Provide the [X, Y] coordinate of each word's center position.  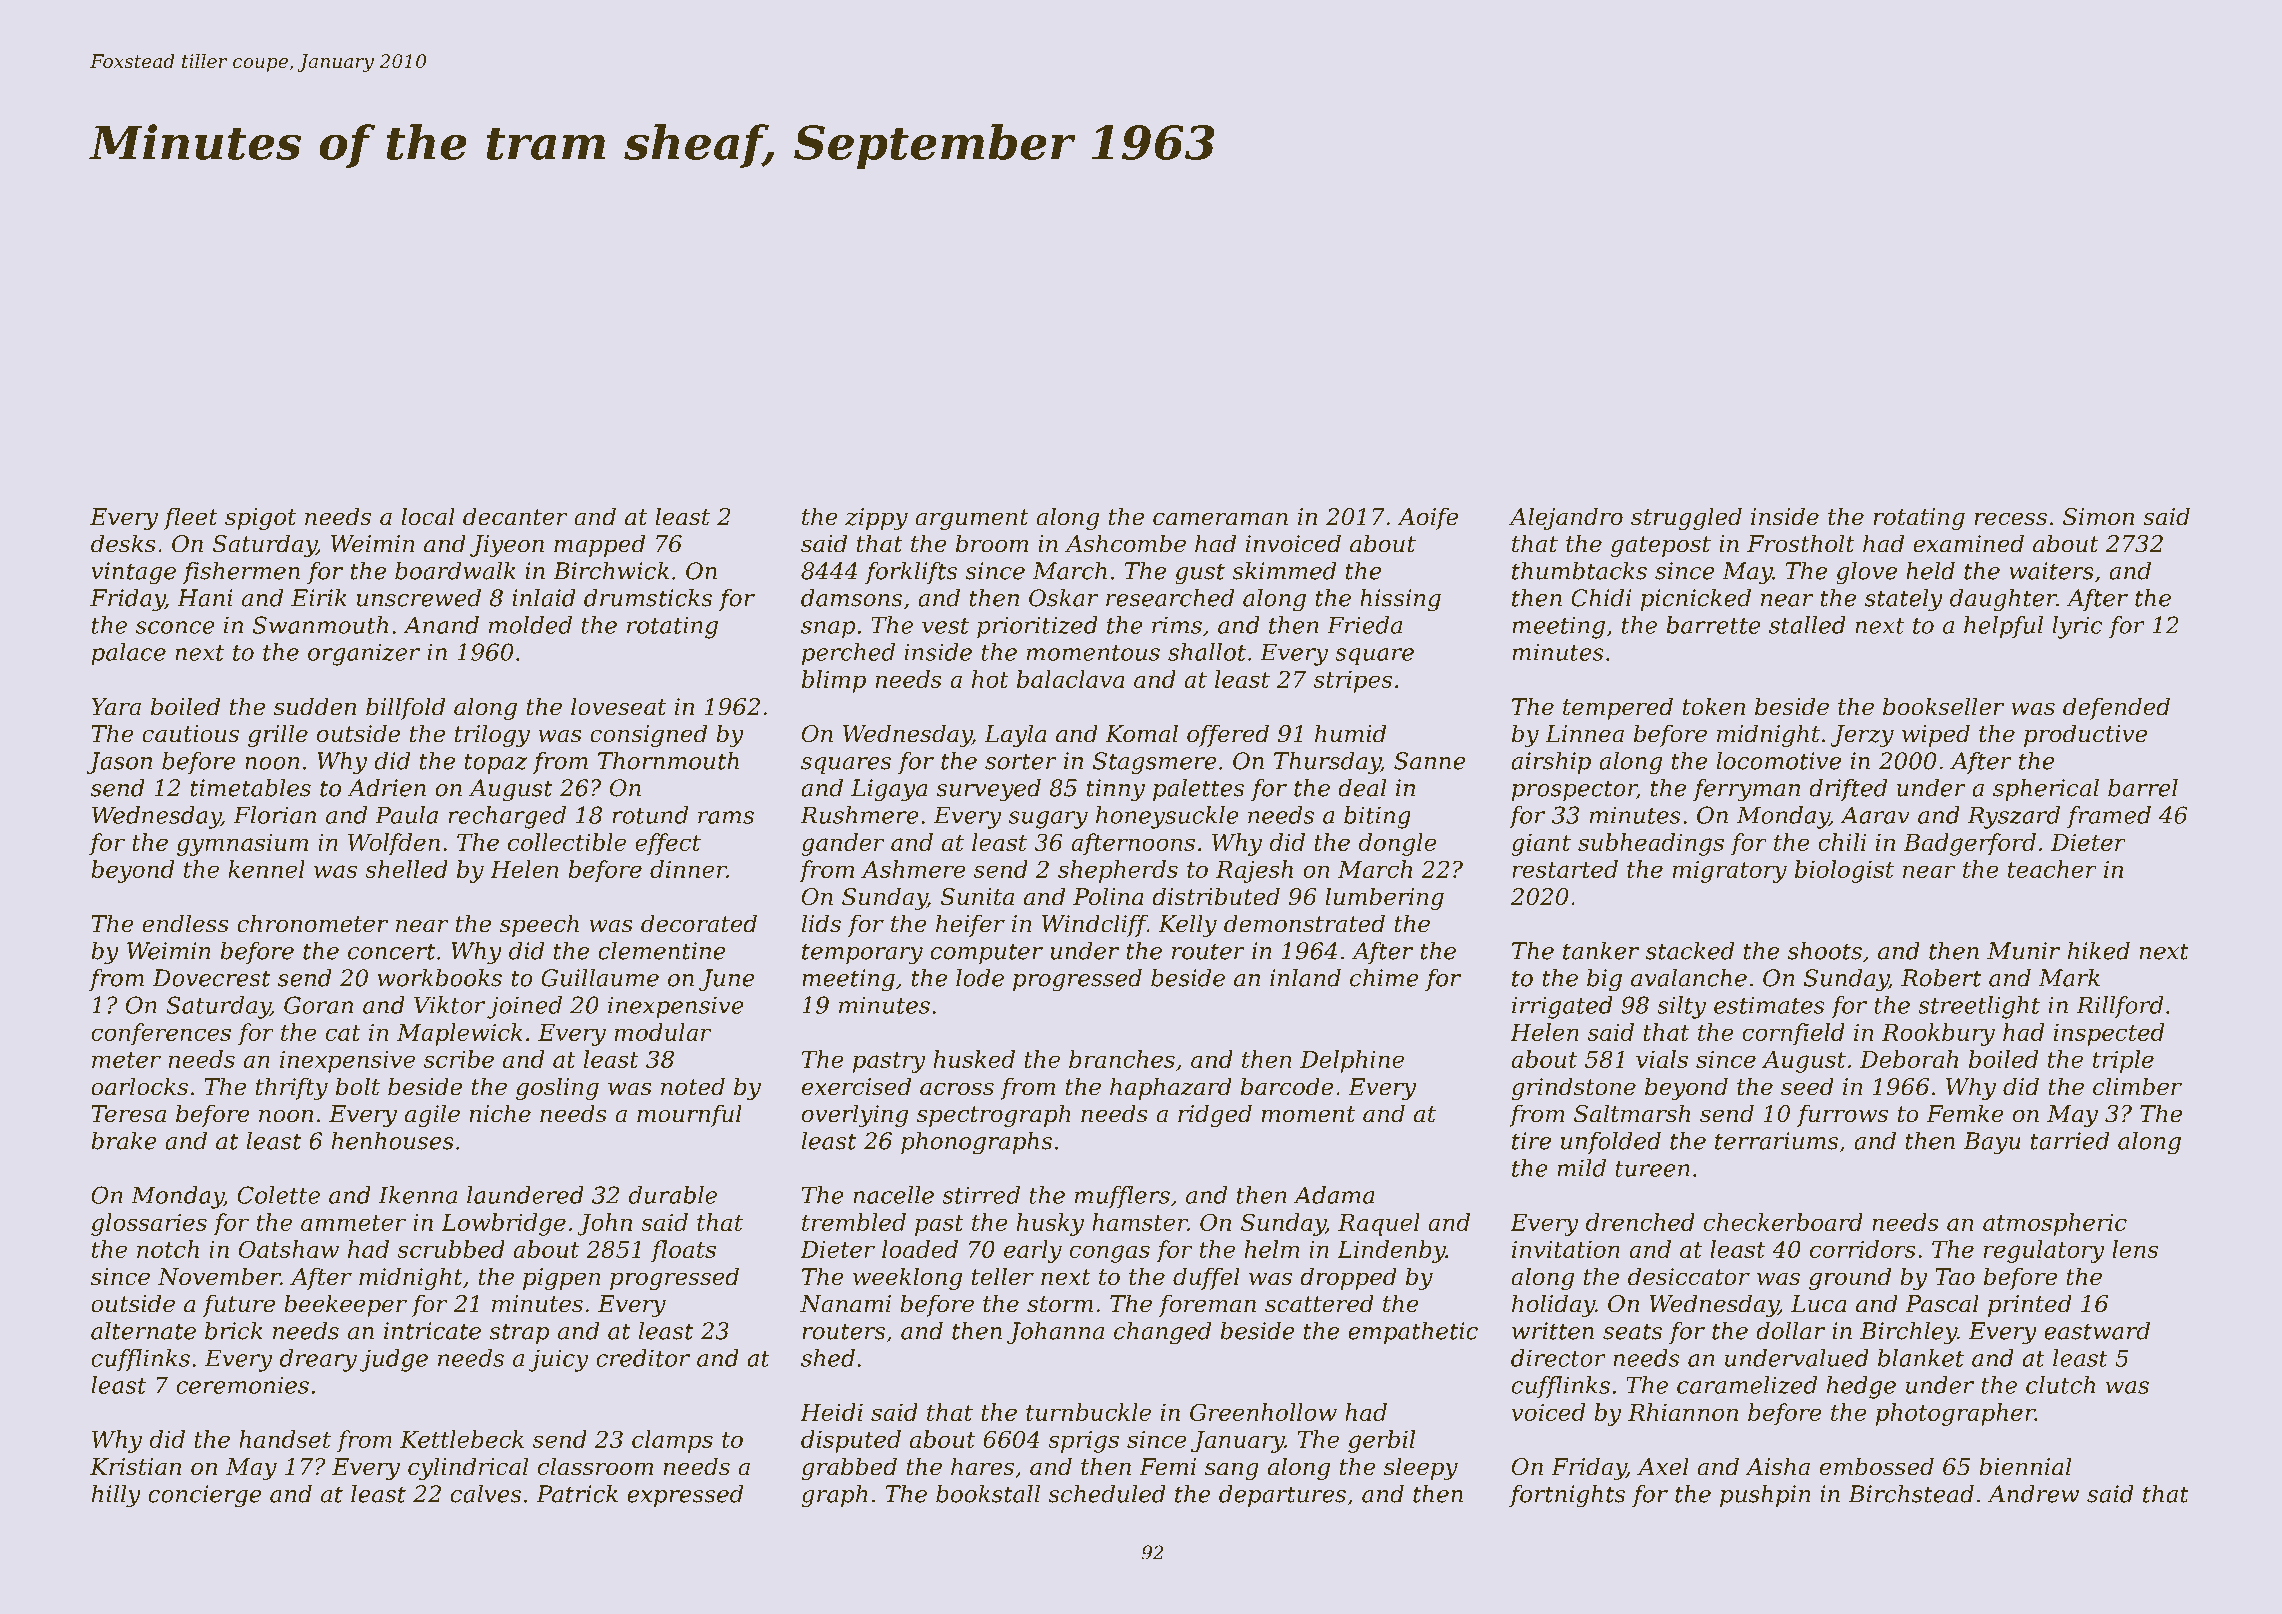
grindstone [1573, 1088]
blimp [834, 681]
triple [2123, 1061]
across [957, 1089]
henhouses [393, 1141]
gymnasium [242, 845]
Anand [441, 625]
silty [1681, 1007]
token [1714, 706]
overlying [855, 1115]
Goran [318, 1005]
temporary [862, 954]
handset [285, 1439]
